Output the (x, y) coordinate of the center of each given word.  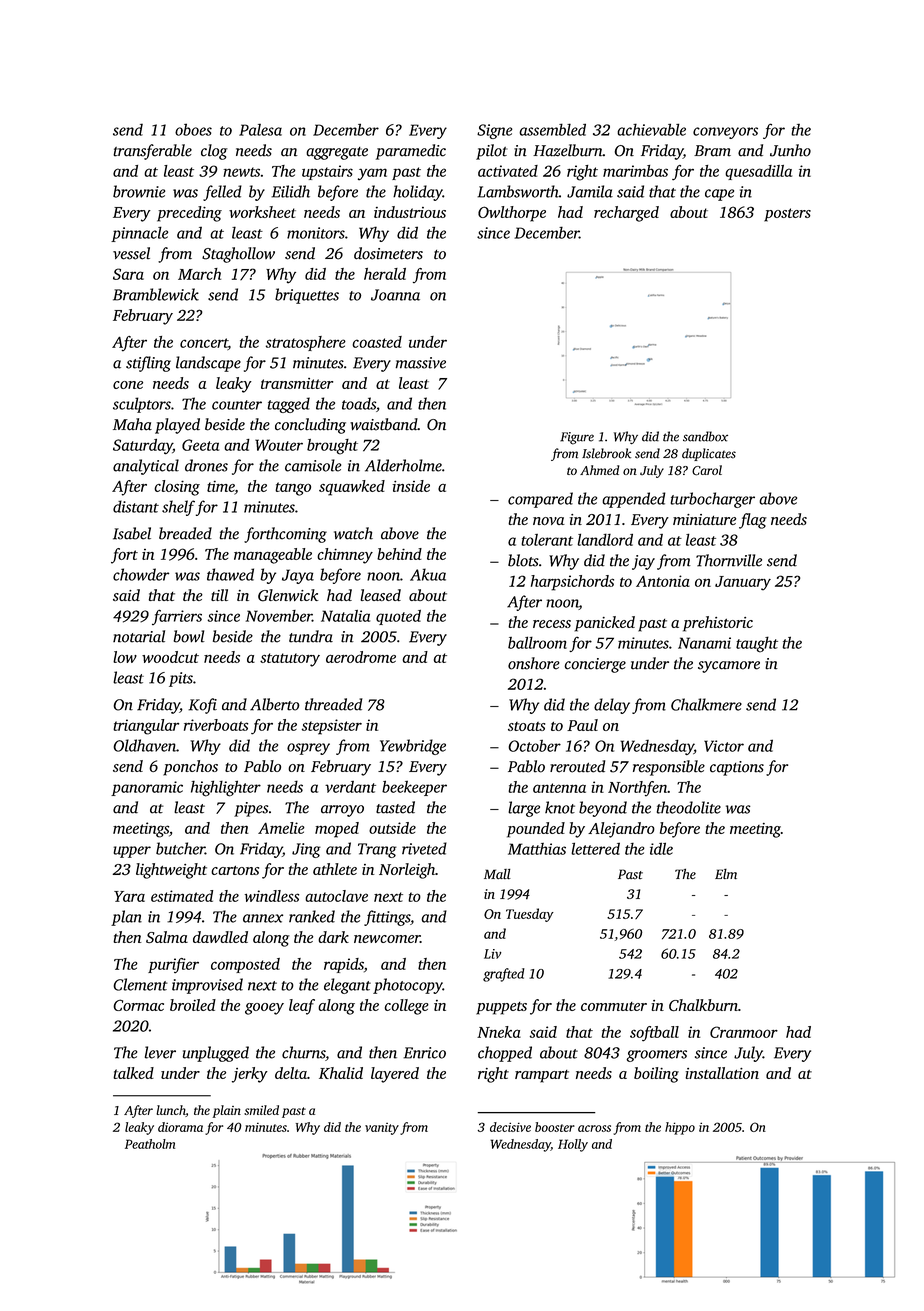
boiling (656, 1075)
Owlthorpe (512, 214)
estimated (182, 896)
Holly (573, 1145)
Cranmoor (744, 1032)
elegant (347, 986)
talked (133, 1073)
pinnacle (139, 234)
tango (293, 489)
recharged (626, 214)
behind (399, 554)
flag (753, 521)
